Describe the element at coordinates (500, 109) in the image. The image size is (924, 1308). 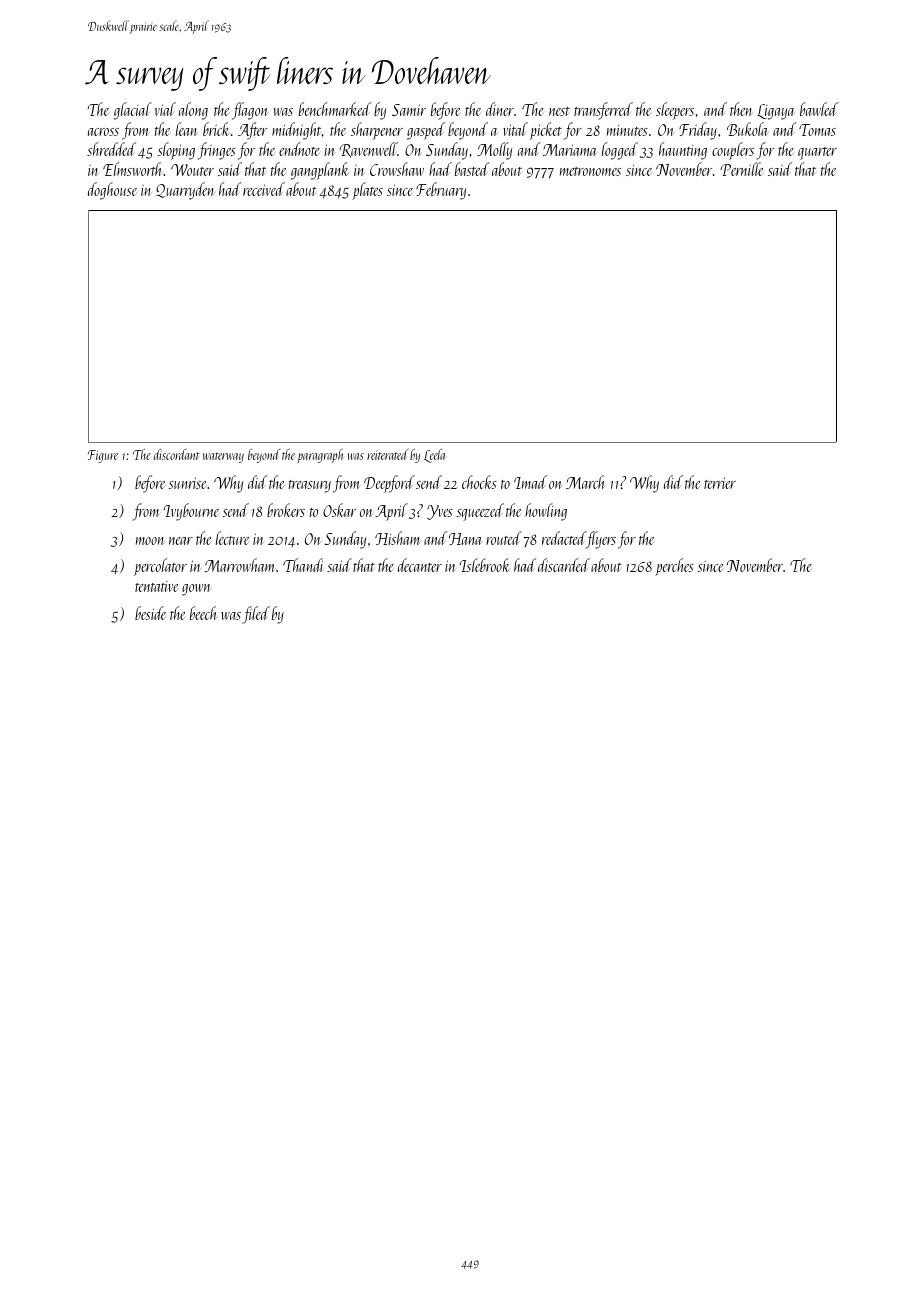
I see `diner` at that location.
